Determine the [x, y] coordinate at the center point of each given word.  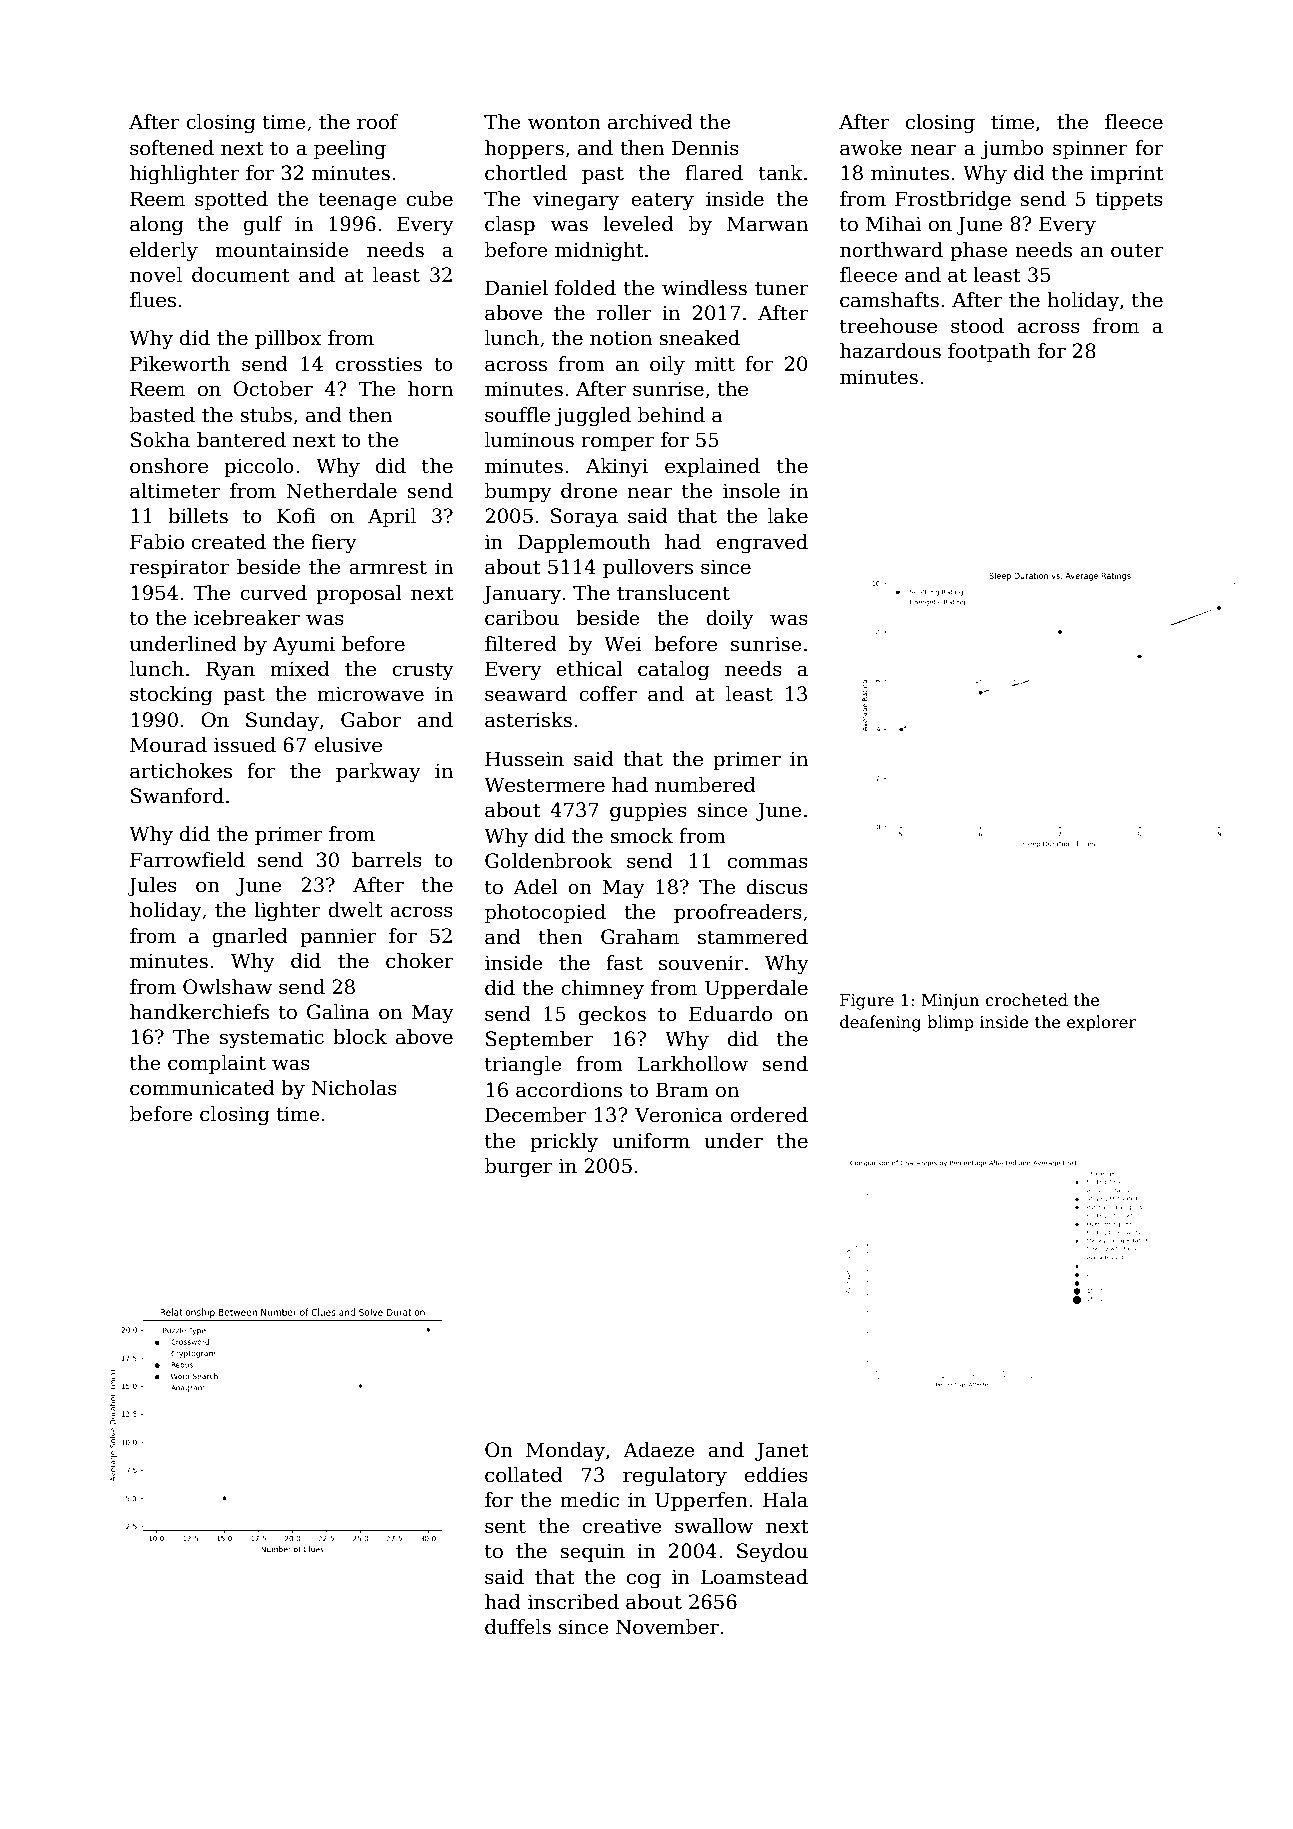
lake [788, 516]
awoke [871, 148]
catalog [674, 671]
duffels [518, 1627]
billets [198, 516]
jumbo [1012, 150]
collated [524, 1475]
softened [172, 148]
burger [518, 1168]
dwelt [355, 910]
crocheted [1026, 1000]
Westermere [544, 785]
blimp [950, 1023]
